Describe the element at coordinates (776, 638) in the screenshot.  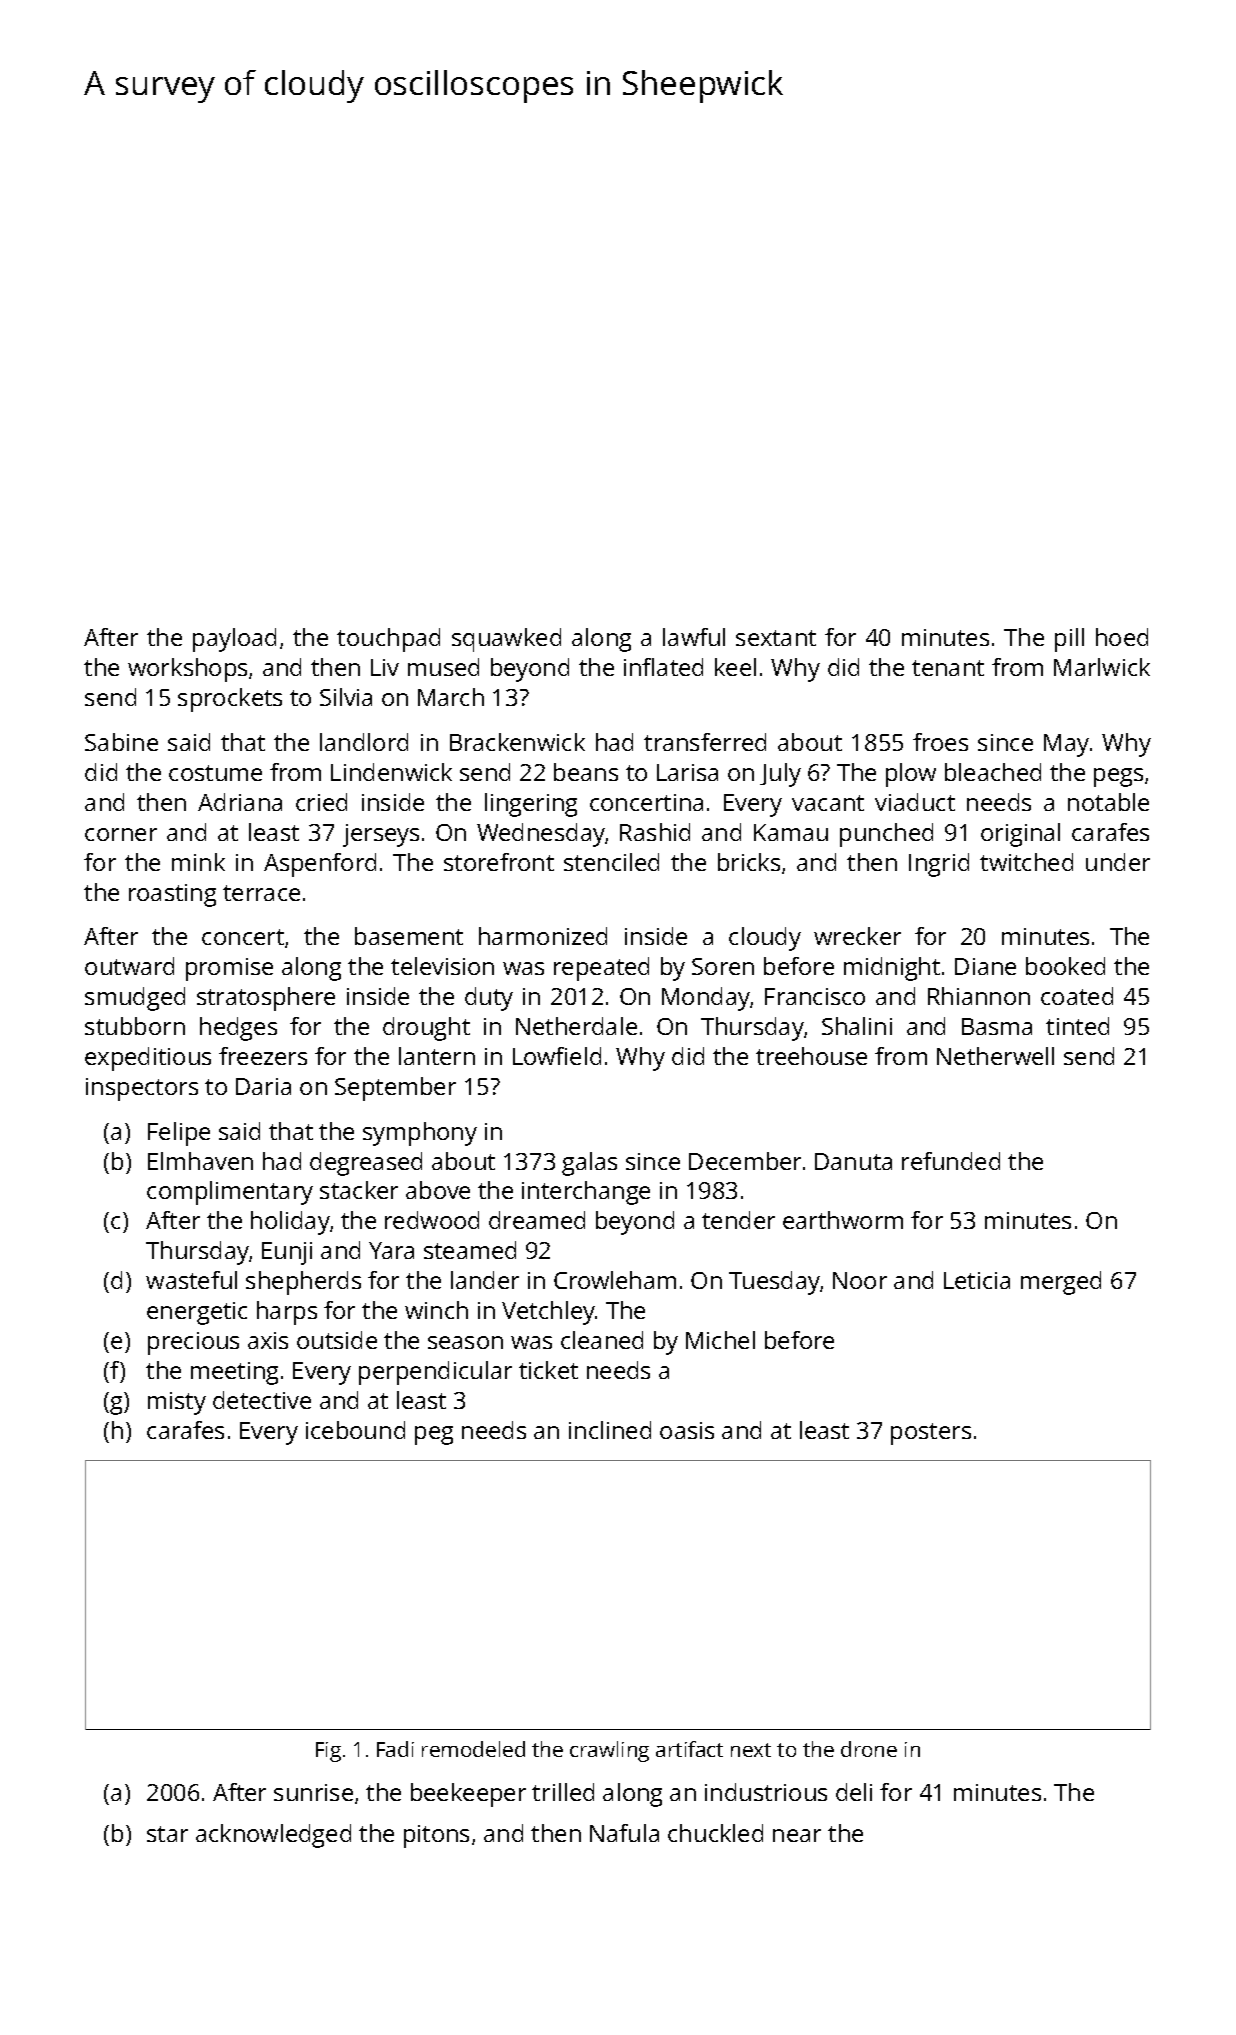
I see `sextant` at that location.
